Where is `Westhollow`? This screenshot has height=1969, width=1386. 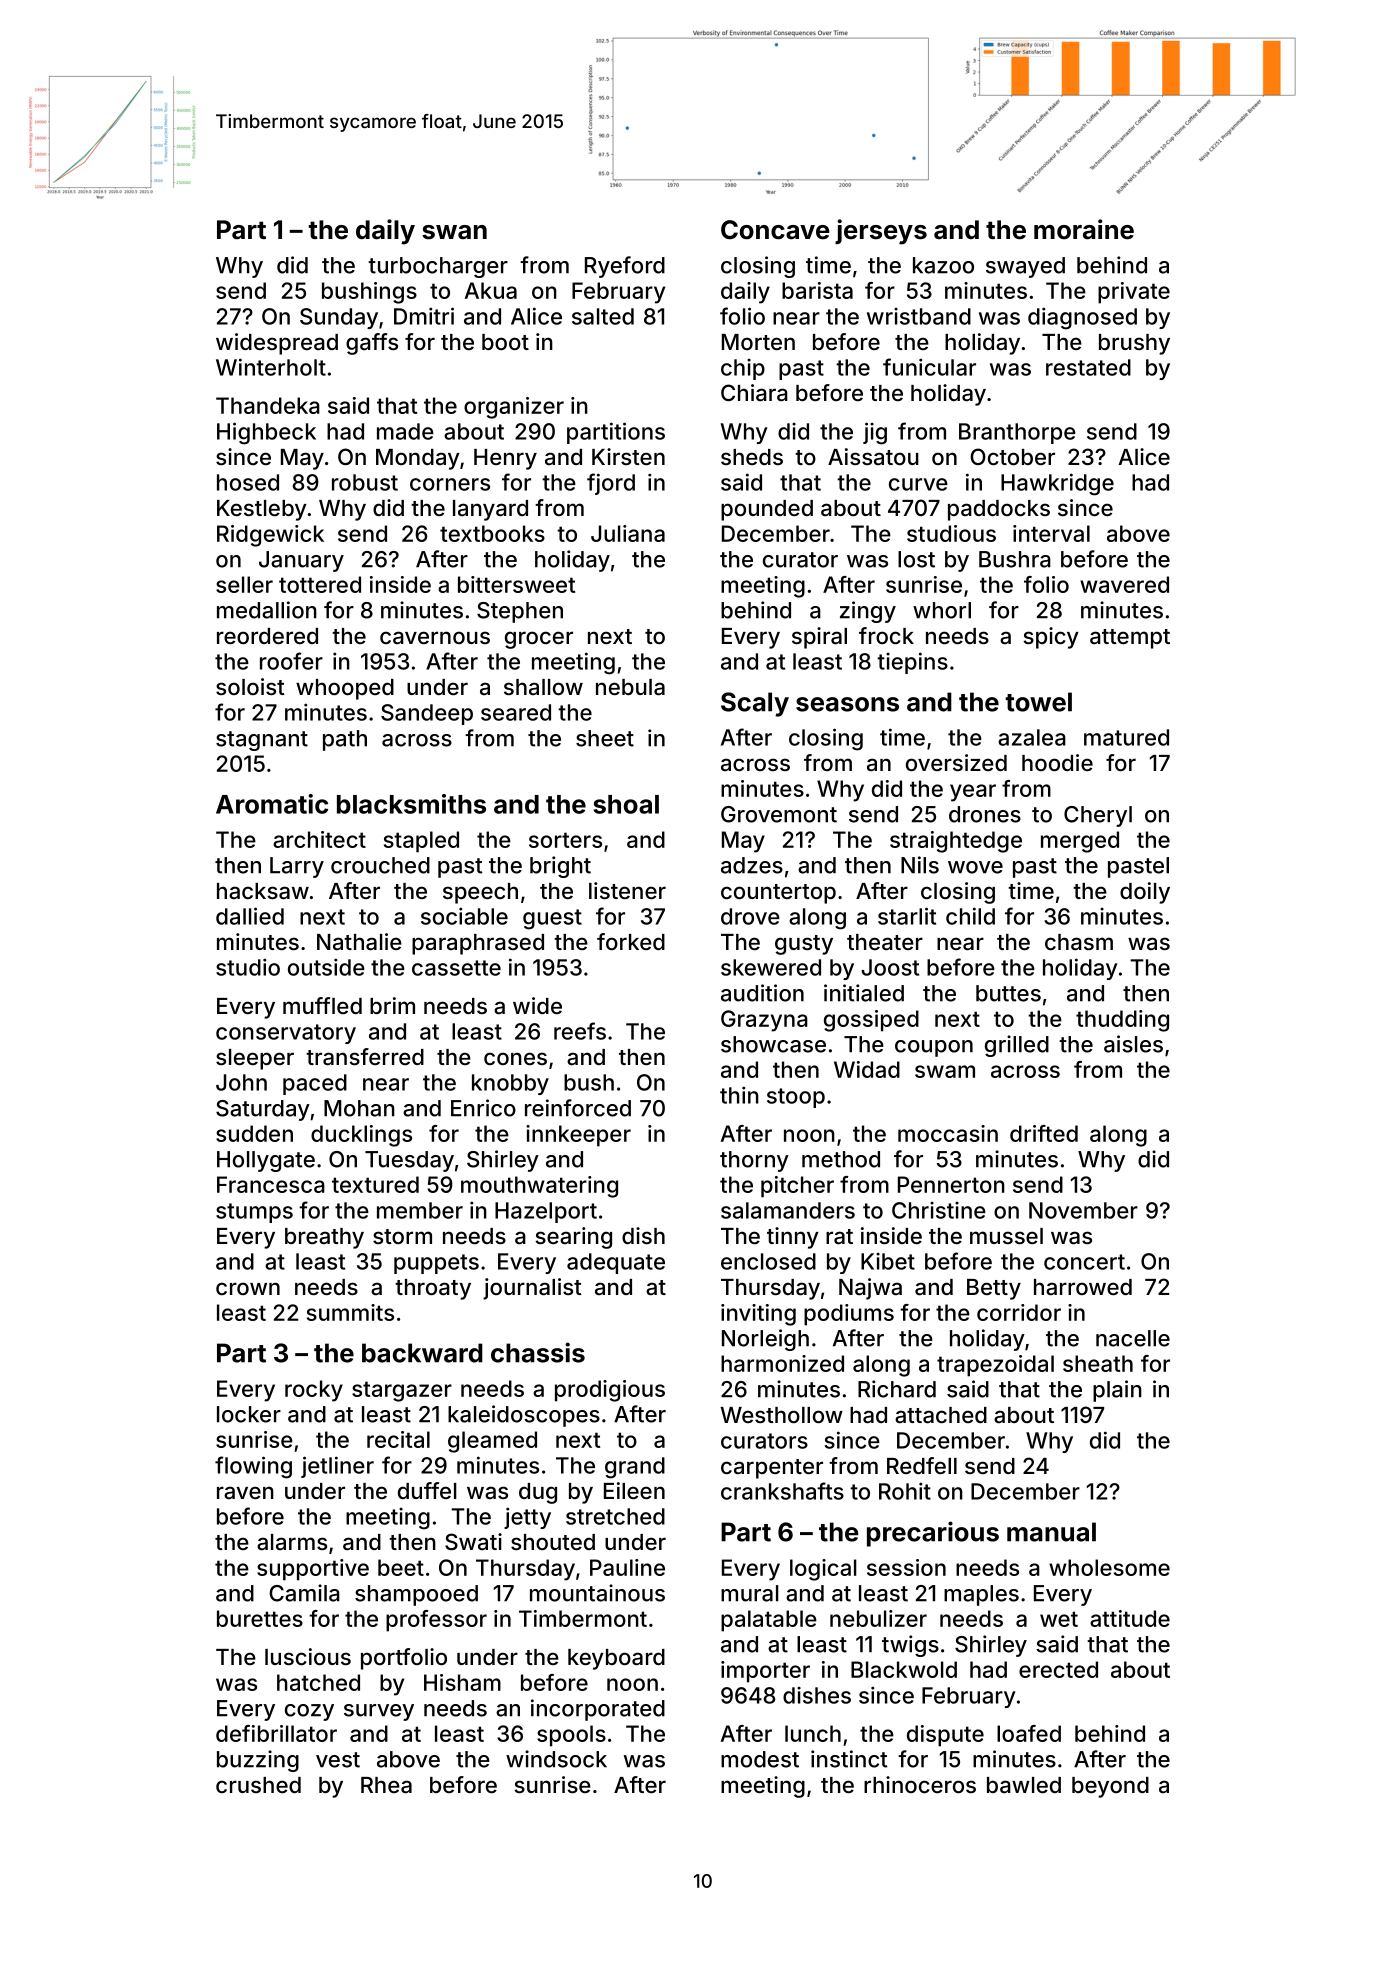
Westhollow is located at coordinates (781, 1415).
